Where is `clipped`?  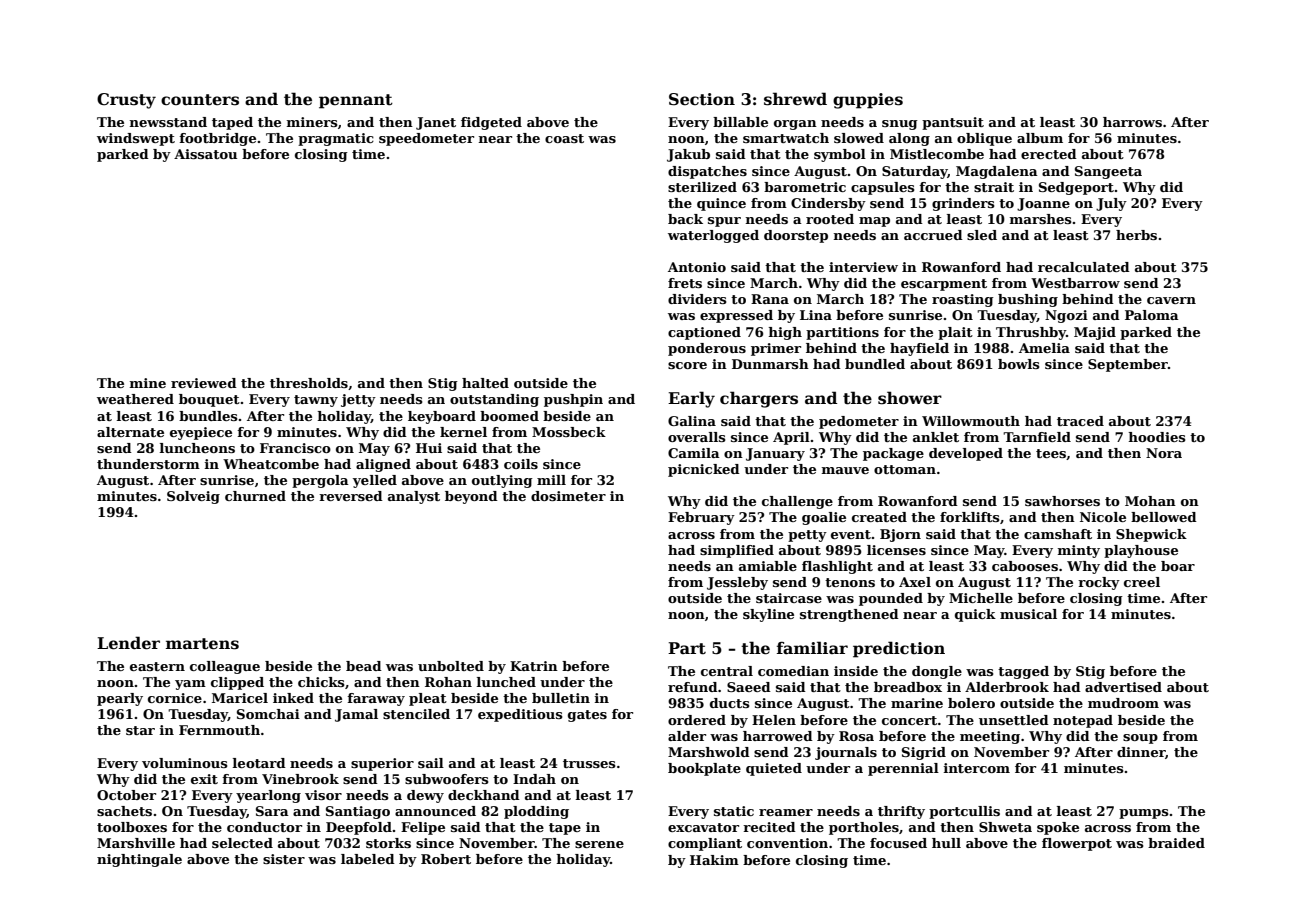
clipped is located at coordinates (237, 683).
